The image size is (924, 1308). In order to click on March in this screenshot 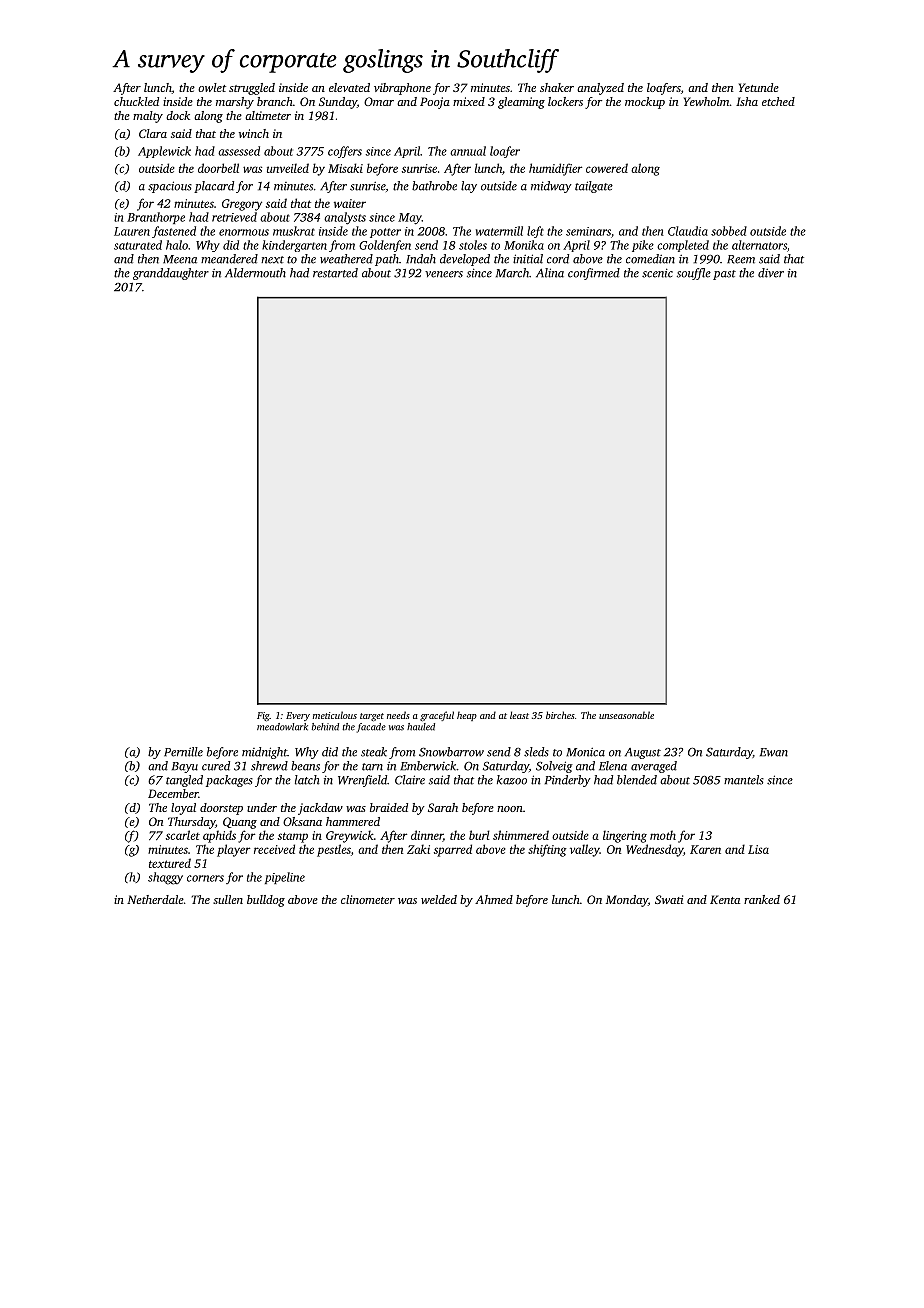, I will do `click(512, 273)`.
